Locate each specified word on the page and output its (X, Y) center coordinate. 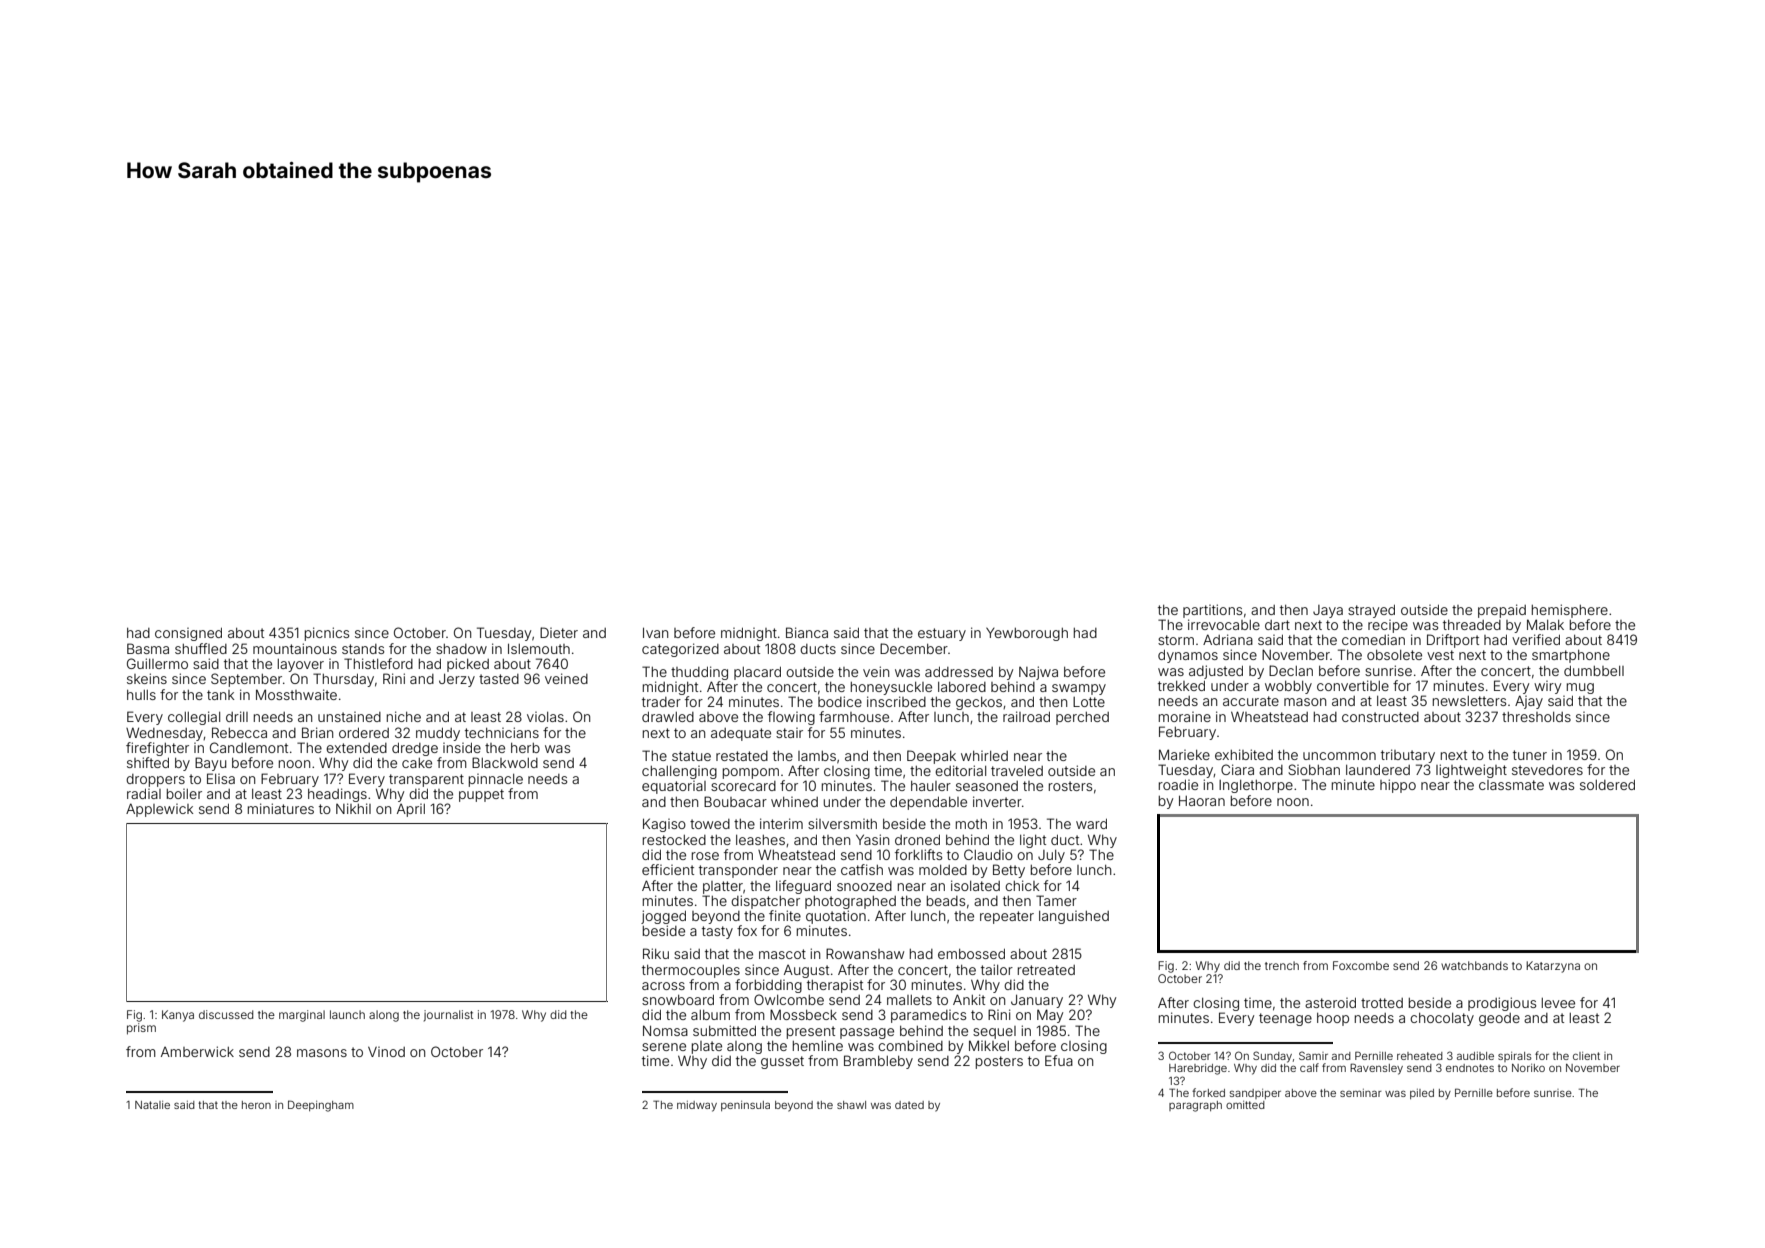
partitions (1212, 611)
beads (946, 901)
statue (691, 756)
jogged (663, 917)
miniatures (281, 808)
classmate (1511, 785)
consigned (188, 634)
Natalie (152, 1105)
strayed (1371, 611)
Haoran (1202, 800)
